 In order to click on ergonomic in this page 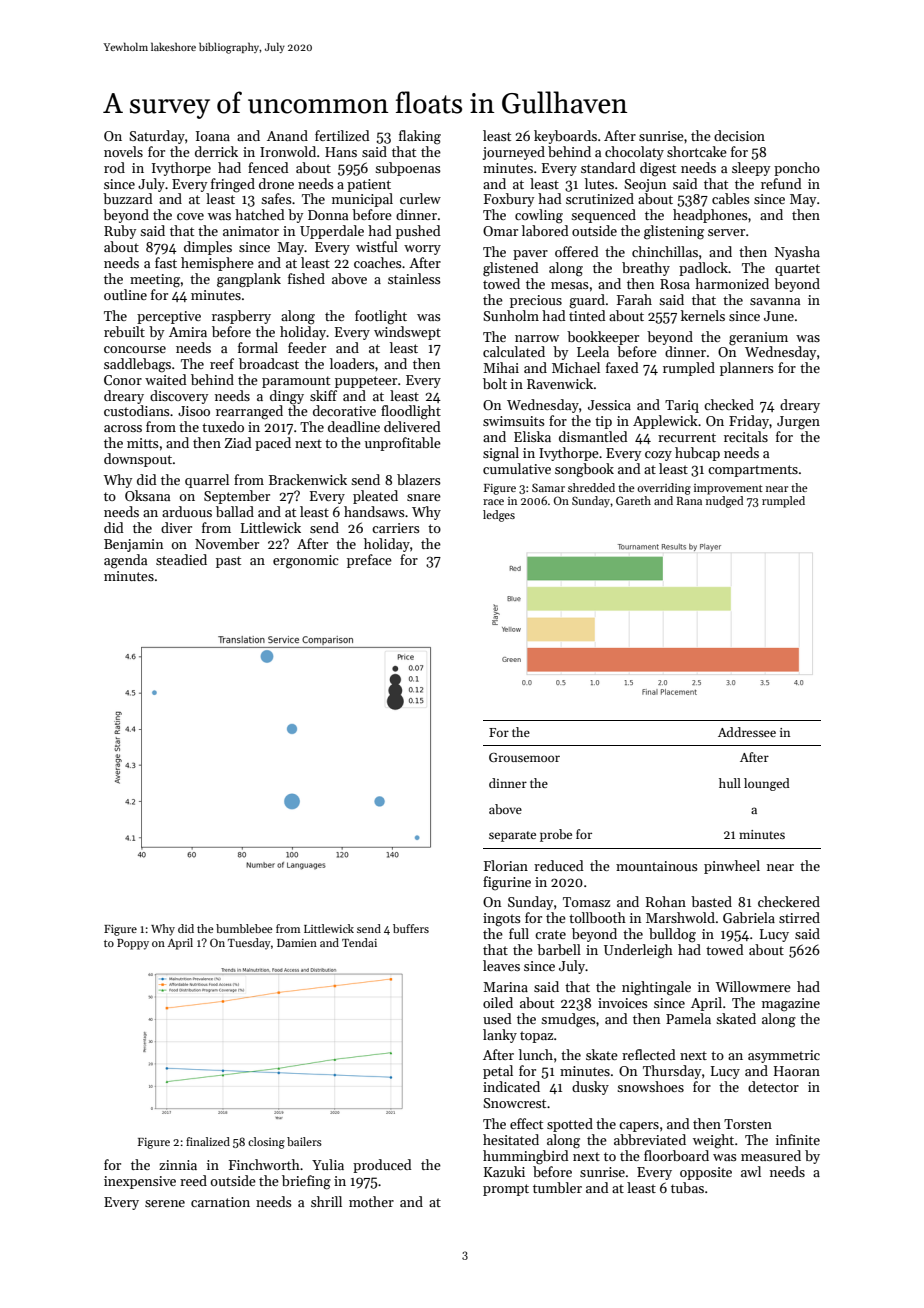, I will do `click(306, 562)`.
